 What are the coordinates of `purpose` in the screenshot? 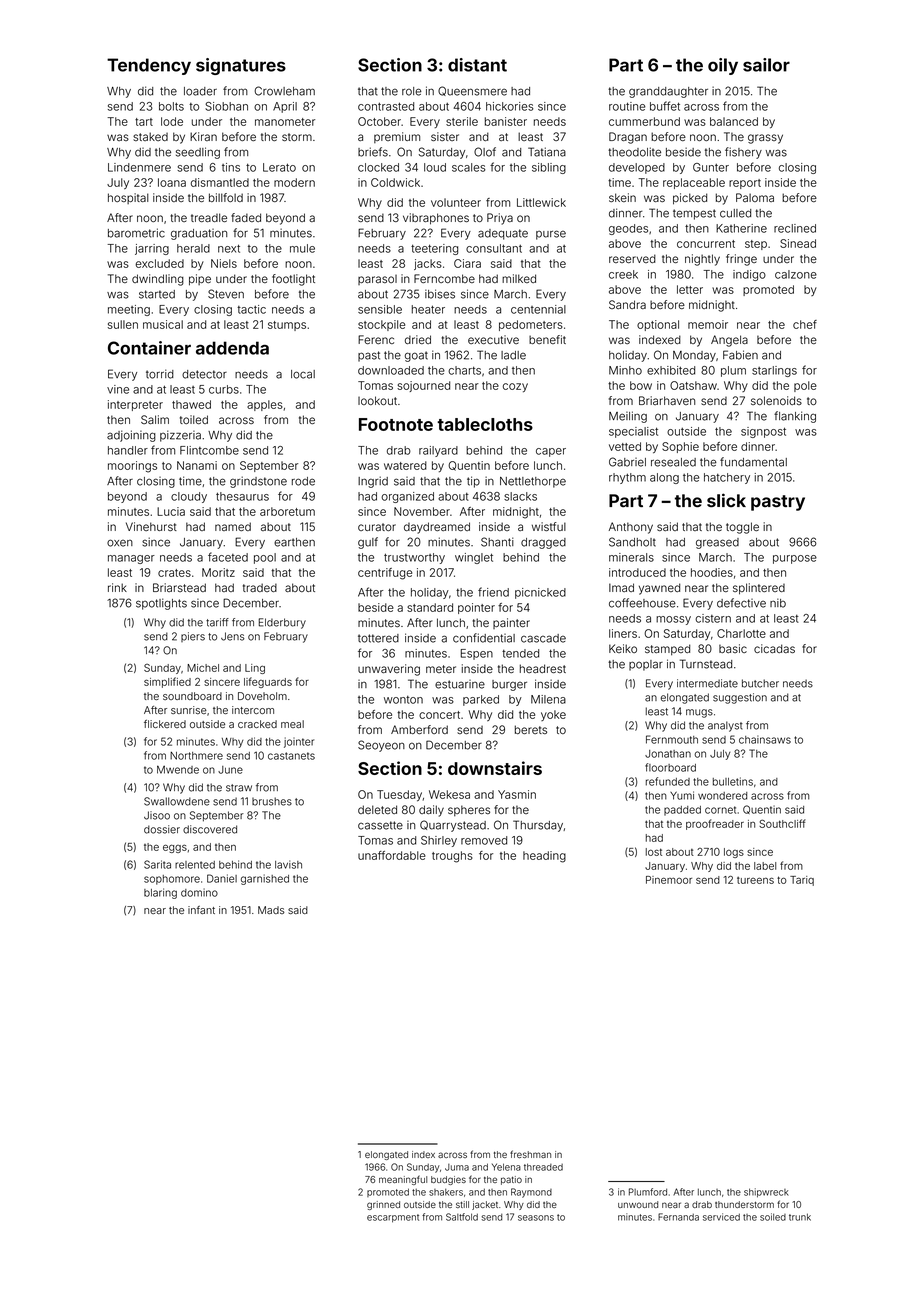 It's located at (795, 559).
